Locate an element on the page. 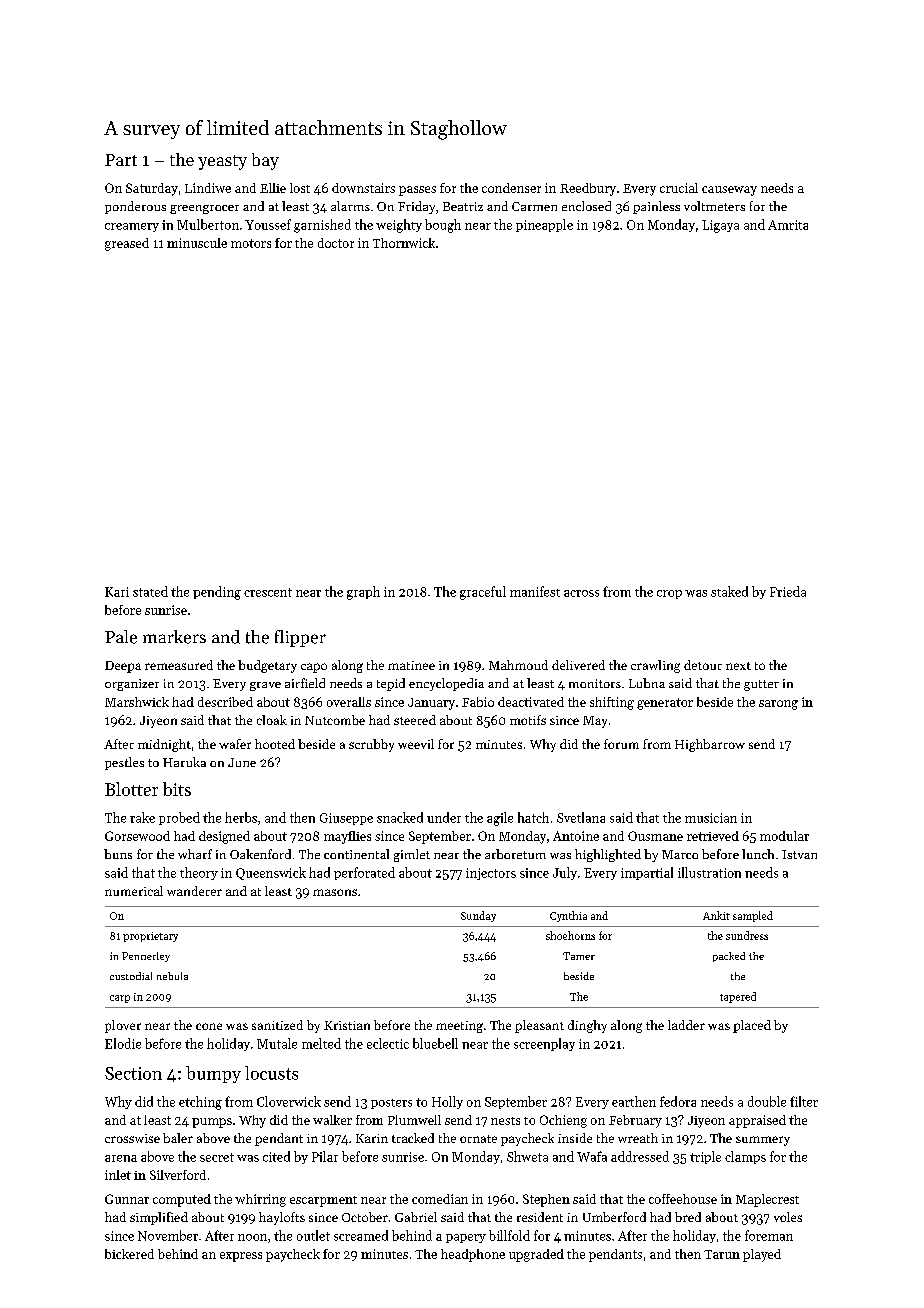 The image size is (924, 1308). July is located at coordinates (565, 873).
